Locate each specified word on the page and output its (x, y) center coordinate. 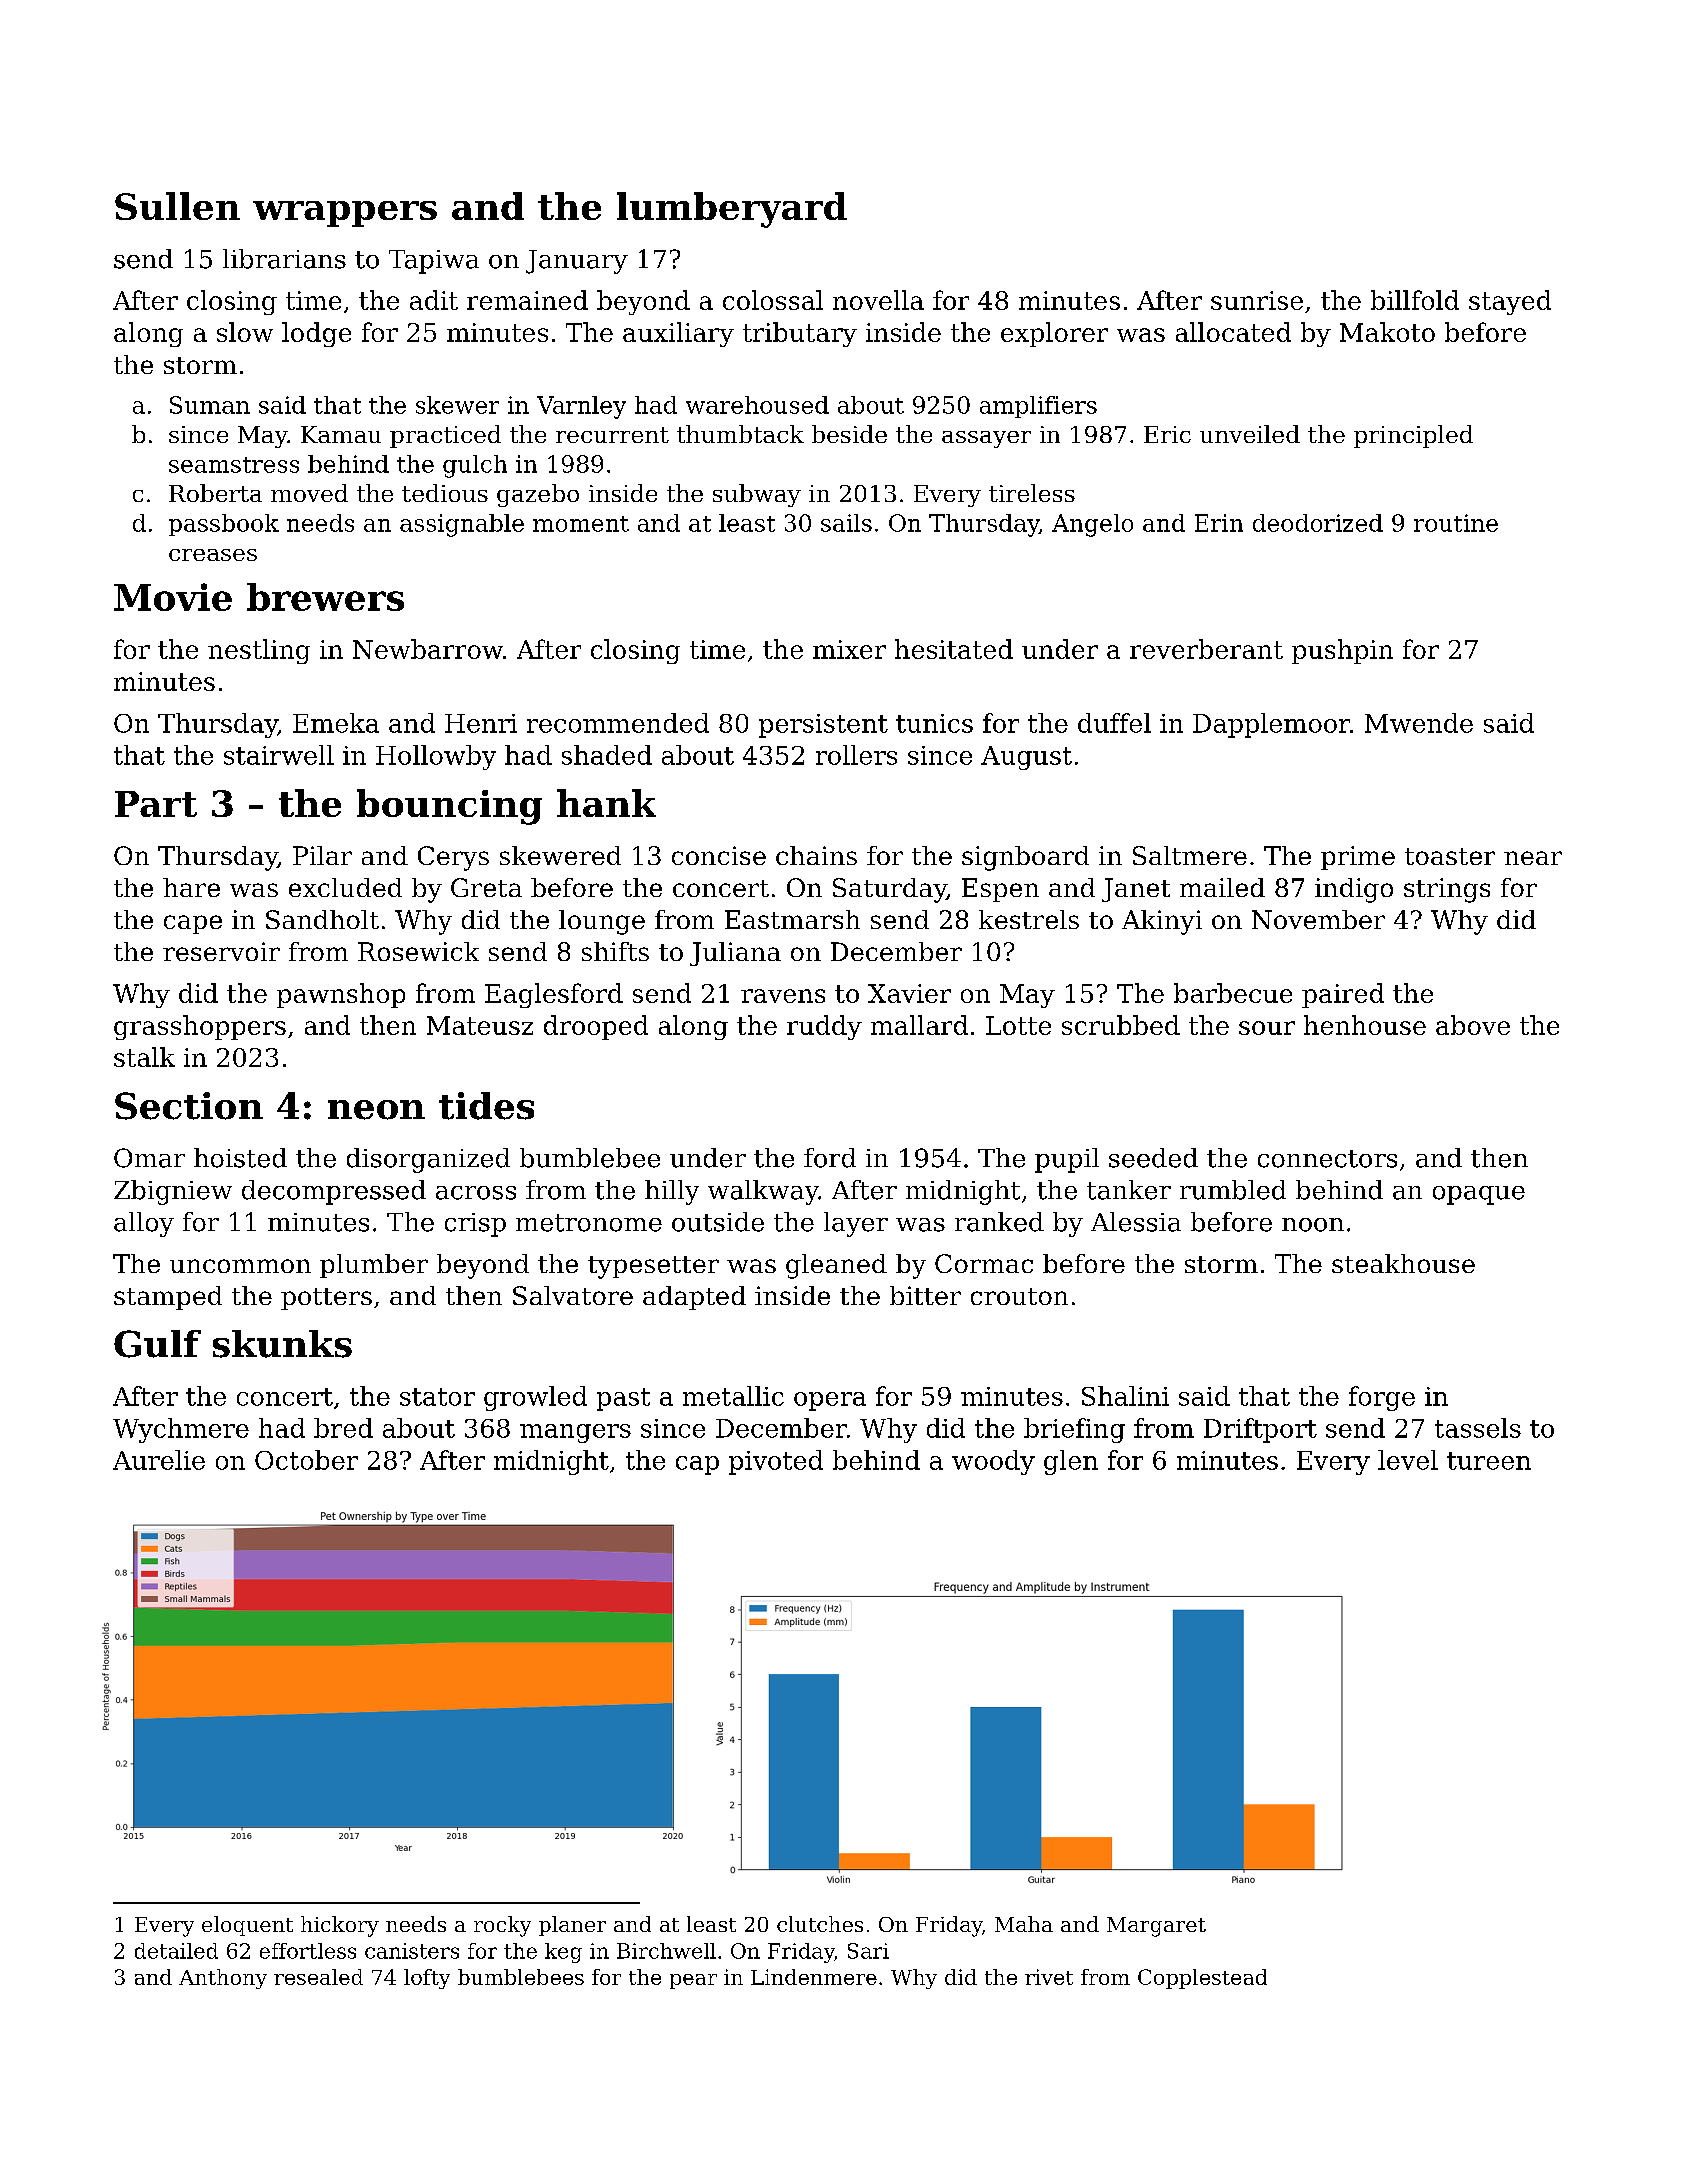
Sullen (177, 206)
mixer (849, 649)
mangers (575, 1433)
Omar (149, 1158)
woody (993, 1462)
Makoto (1387, 332)
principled (1413, 436)
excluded (345, 887)
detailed (176, 1951)
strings (1447, 890)
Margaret (1156, 1927)
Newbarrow (428, 649)
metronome (589, 1223)
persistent (823, 726)
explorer (1054, 334)
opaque (1479, 1195)
